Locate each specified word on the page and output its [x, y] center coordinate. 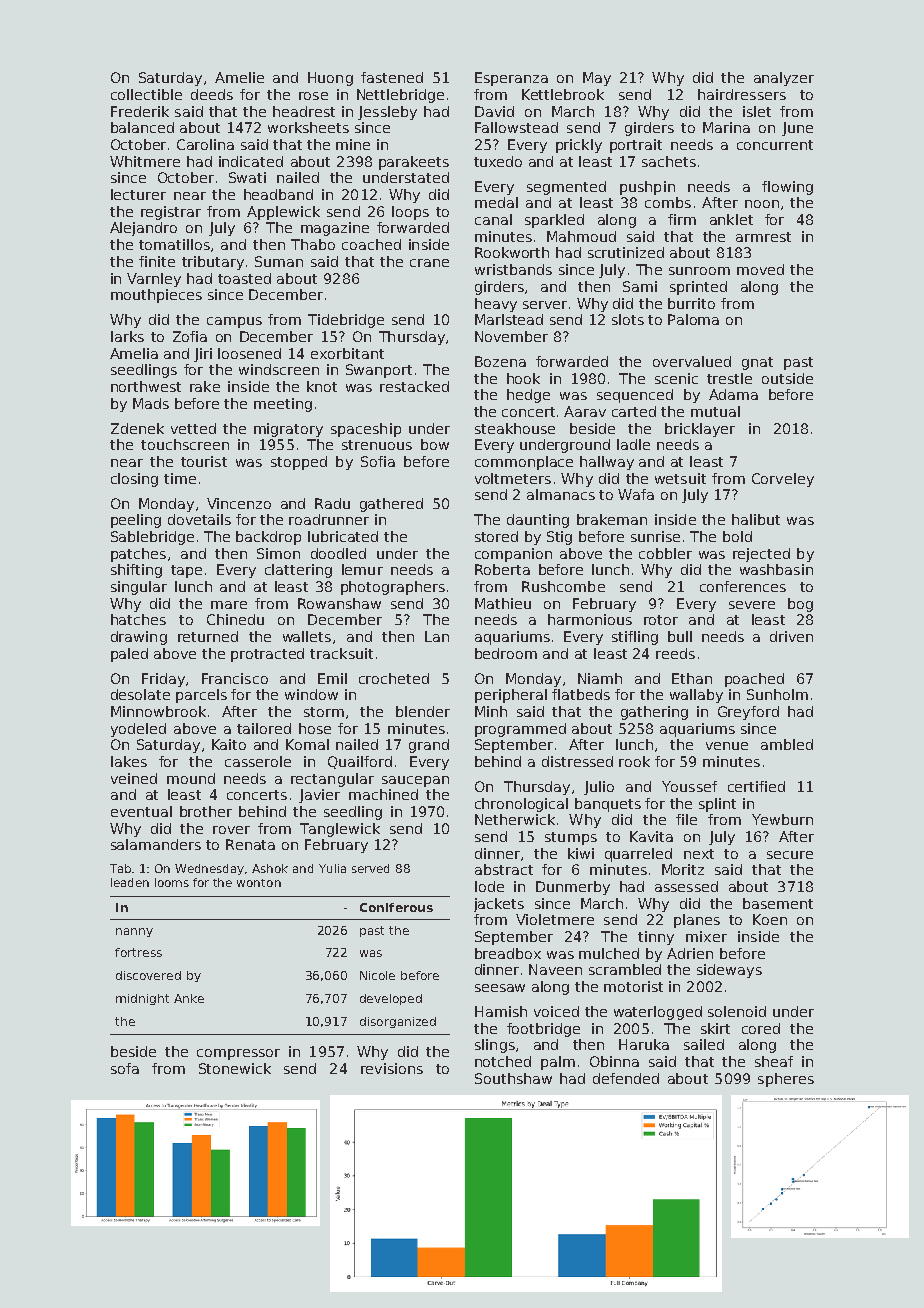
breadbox [508, 953]
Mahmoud [581, 236]
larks [127, 336]
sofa [125, 1068]
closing [134, 480]
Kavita [651, 836]
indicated [251, 161]
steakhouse [515, 428]
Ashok [270, 868]
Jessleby [387, 113]
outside [787, 378]
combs [668, 202]
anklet [731, 219]
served [370, 868]
